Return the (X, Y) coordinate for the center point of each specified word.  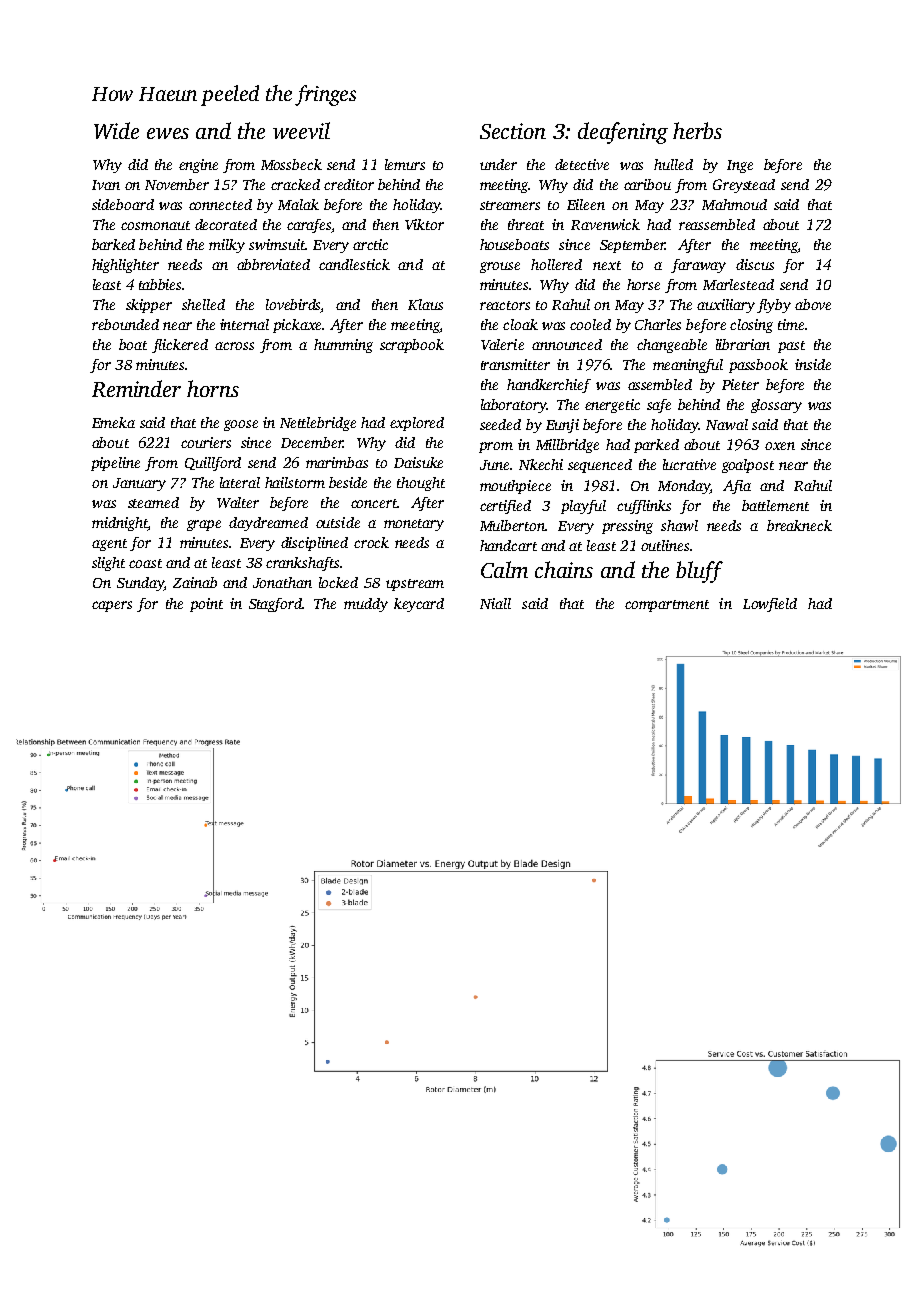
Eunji (562, 426)
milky (227, 246)
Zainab (195, 582)
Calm (504, 569)
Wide (116, 130)
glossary (776, 406)
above (813, 304)
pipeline (115, 464)
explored (417, 424)
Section (513, 131)
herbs (697, 130)
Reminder (136, 388)
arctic (370, 244)
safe (659, 406)
